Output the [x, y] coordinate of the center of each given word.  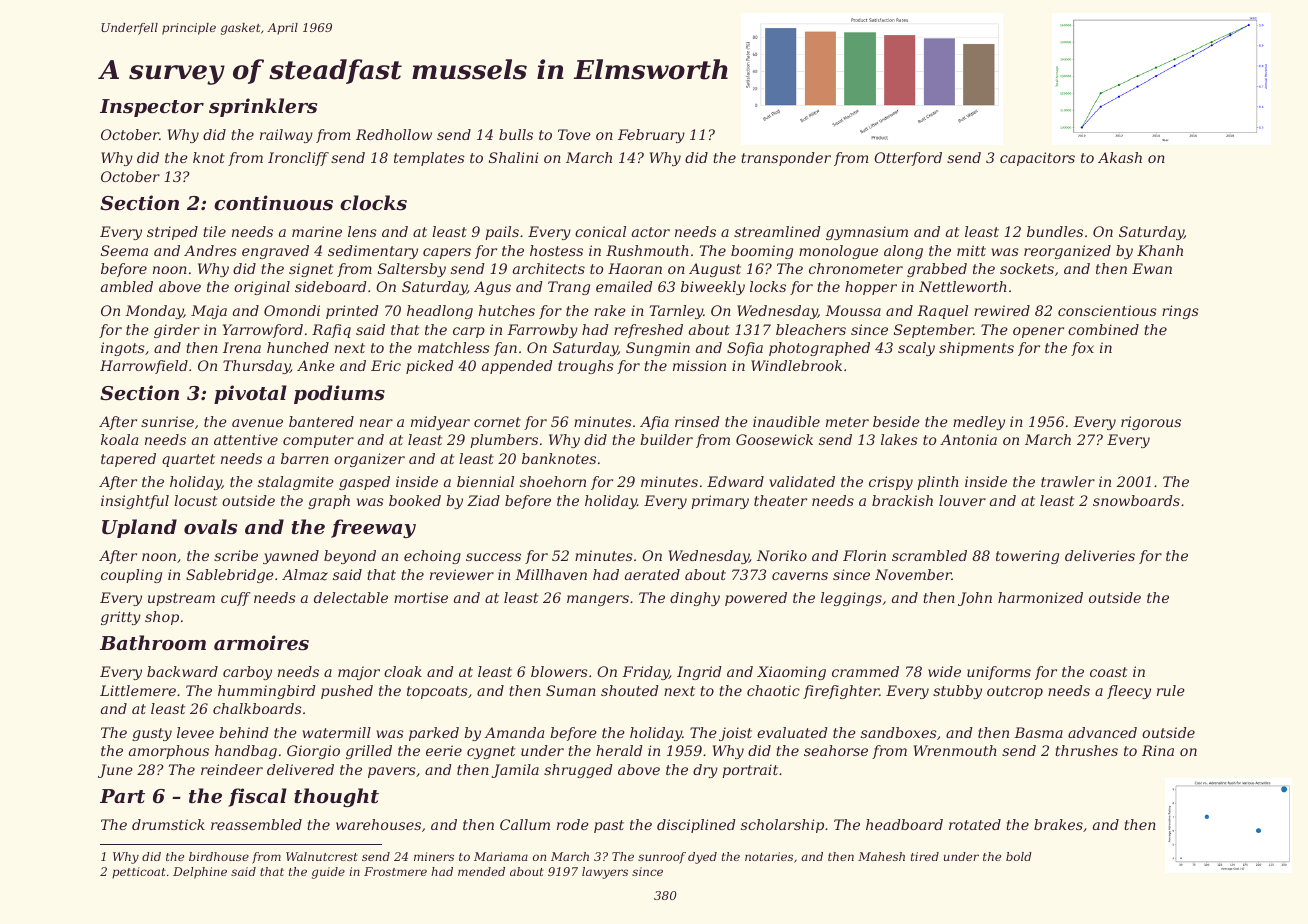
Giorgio [313, 752]
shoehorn [553, 481]
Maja [209, 312]
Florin [864, 555]
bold [1019, 856]
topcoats [437, 692]
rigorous [1151, 423]
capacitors [1037, 159]
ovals [210, 527]
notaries [769, 856]
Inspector [152, 108]
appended [517, 367]
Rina [1158, 750]
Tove [574, 134]
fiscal [257, 797]
